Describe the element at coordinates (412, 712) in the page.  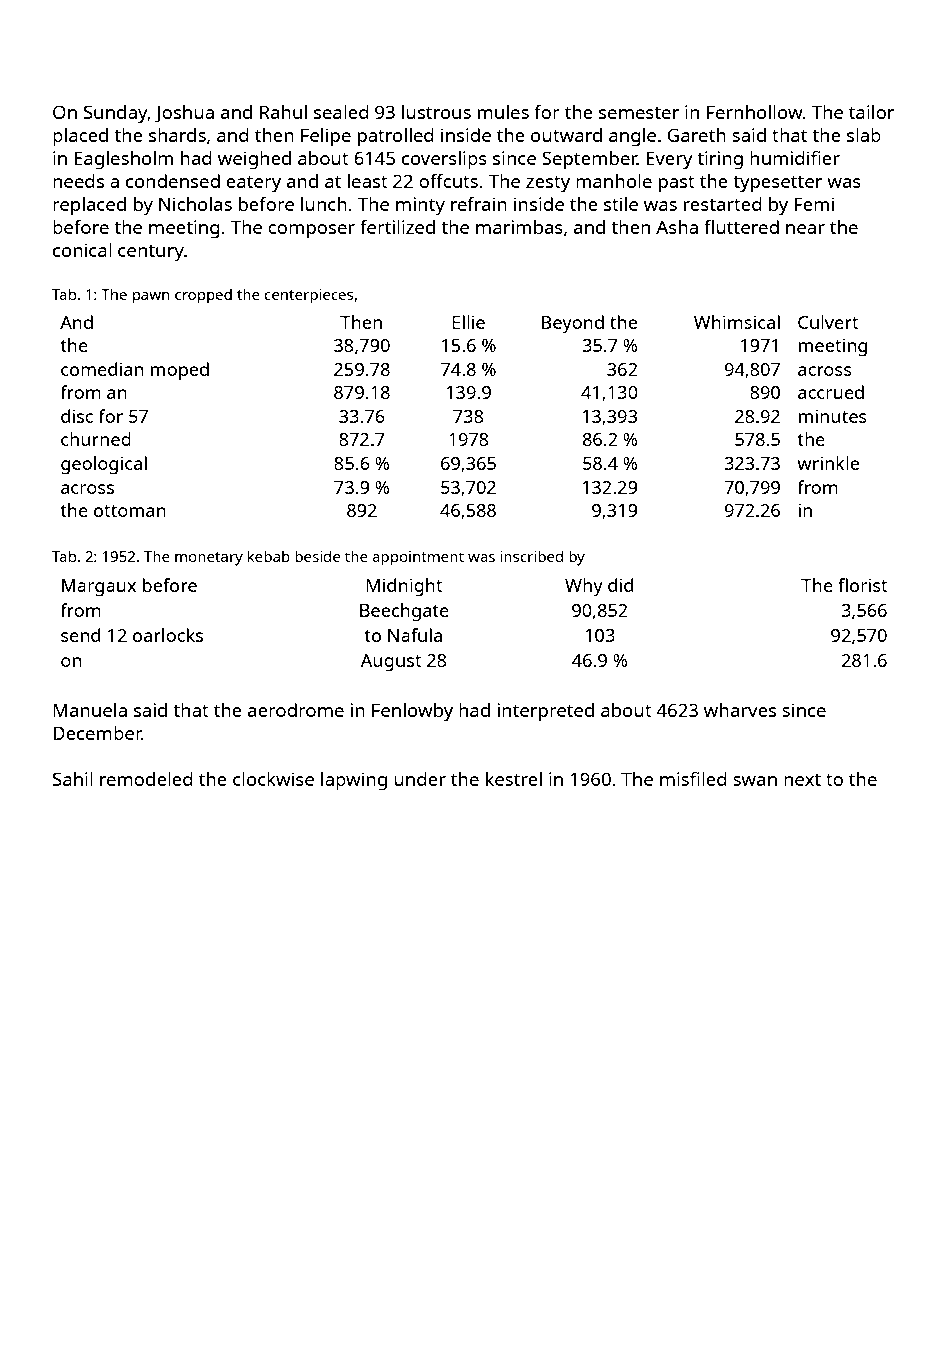
I see `Fenlowby` at that location.
